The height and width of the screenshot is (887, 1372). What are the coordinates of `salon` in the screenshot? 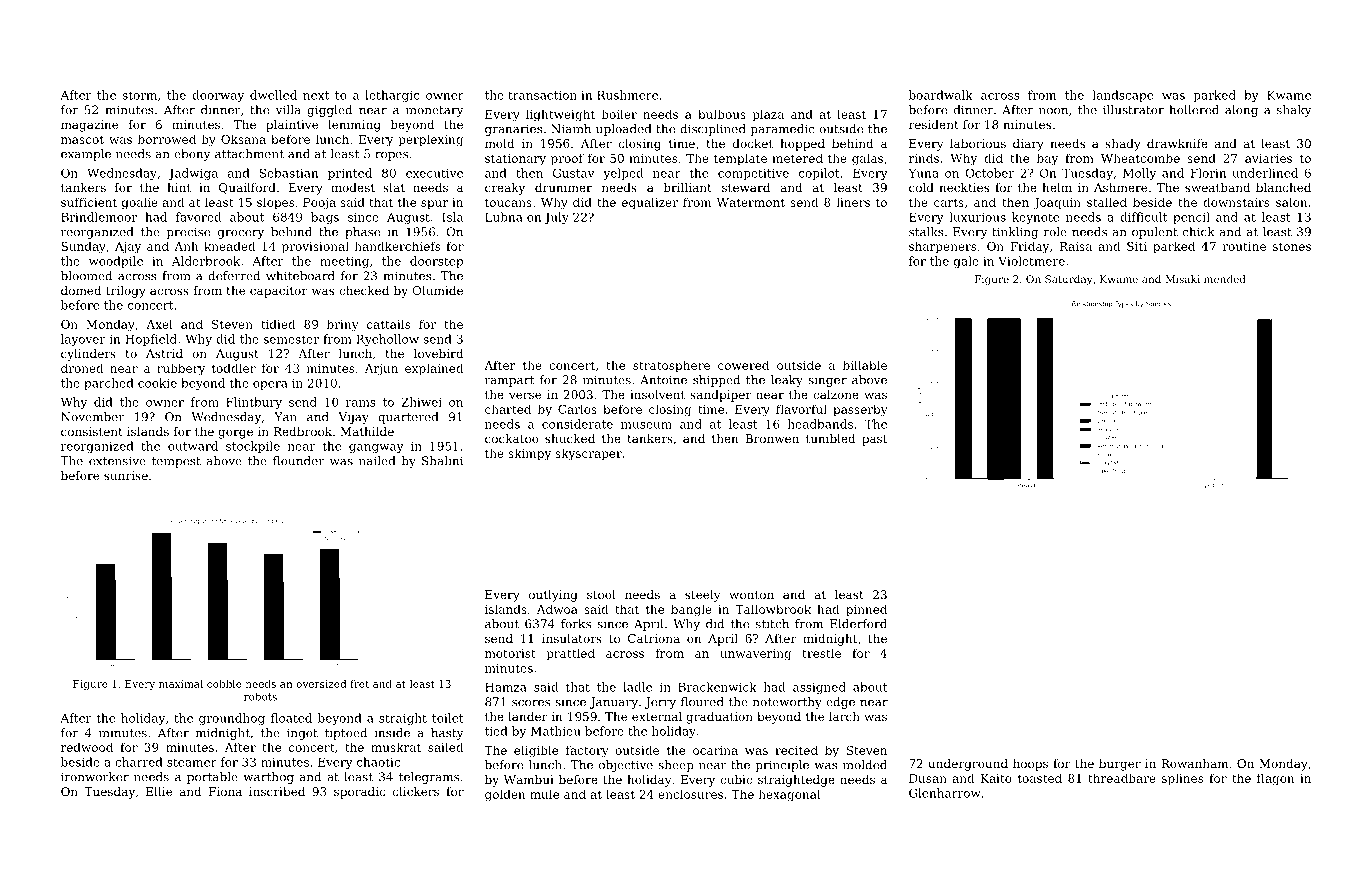 It's located at (1292, 202).
